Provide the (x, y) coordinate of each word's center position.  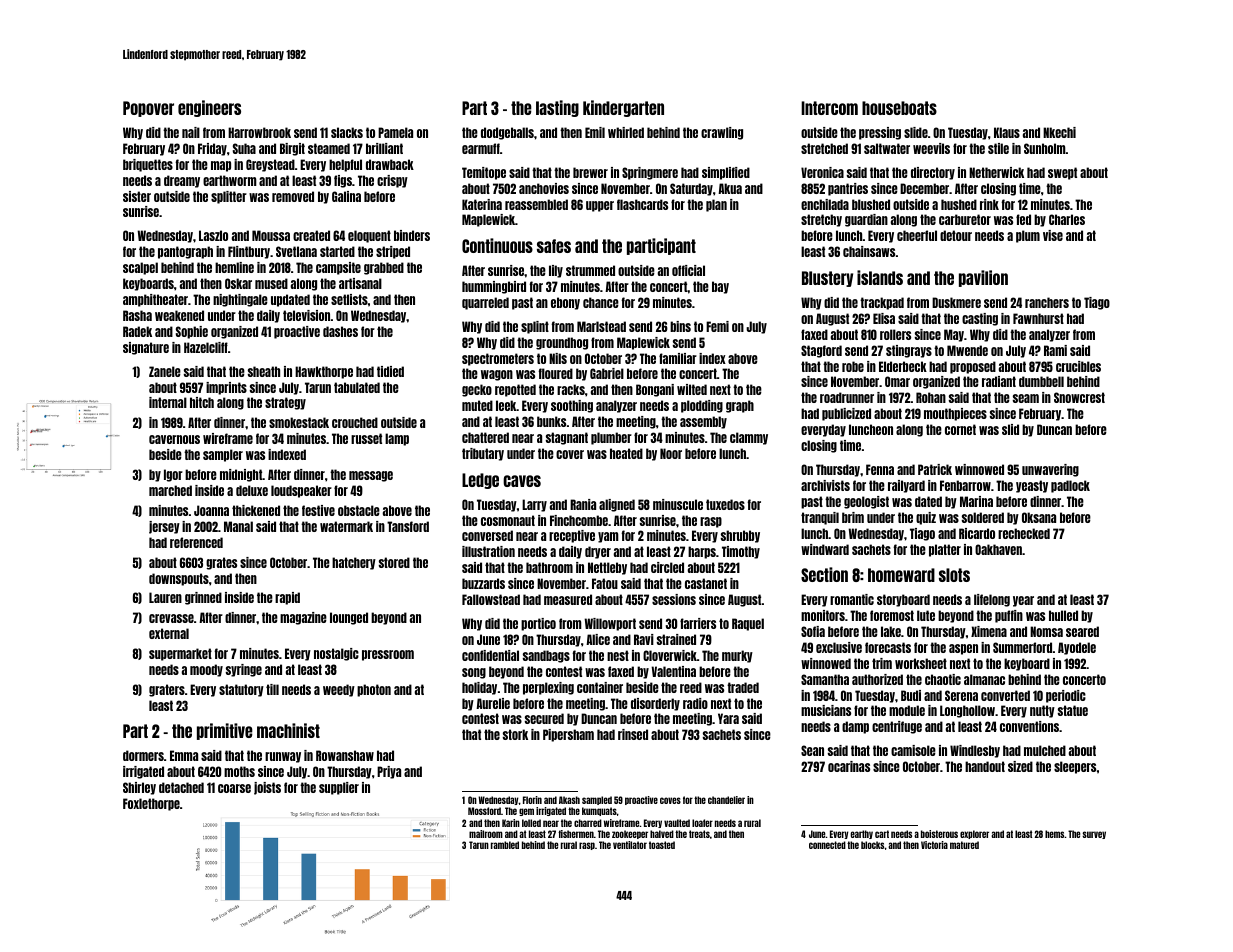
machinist (288, 730)
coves (670, 800)
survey (1094, 835)
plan (716, 205)
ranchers (1047, 302)
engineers (209, 108)
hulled (1063, 615)
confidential (490, 655)
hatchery (354, 563)
